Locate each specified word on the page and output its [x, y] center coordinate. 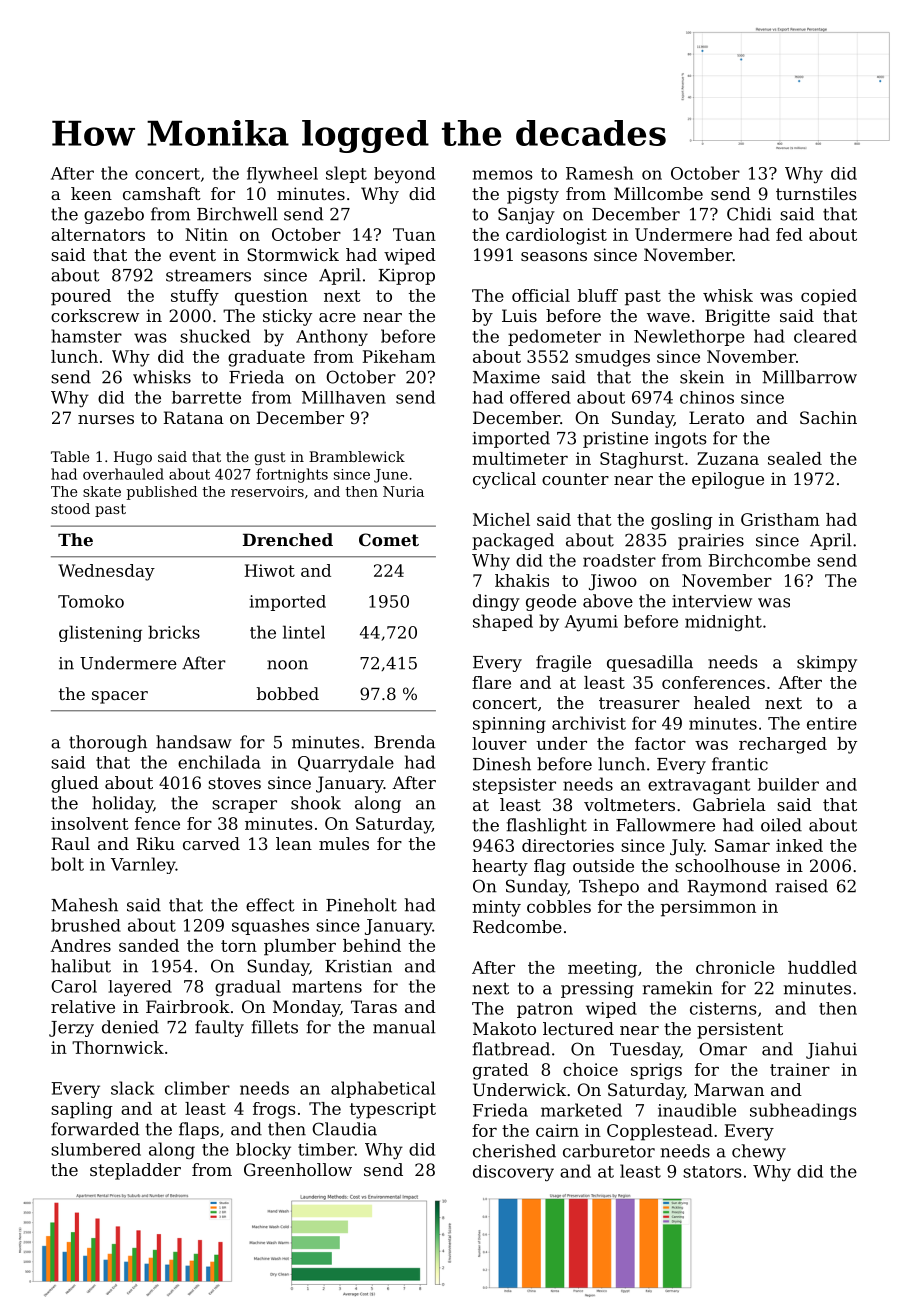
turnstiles [816, 193]
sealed [795, 458]
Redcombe [517, 926]
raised [802, 886]
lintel [304, 632]
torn [239, 946]
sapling [82, 1110]
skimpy [827, 663]
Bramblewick [357, 456]
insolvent [90, 823]
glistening [100, 633]
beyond [404, 175]
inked [799, 845]
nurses [106, 419]
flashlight [547, 826]
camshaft [162, 193]
